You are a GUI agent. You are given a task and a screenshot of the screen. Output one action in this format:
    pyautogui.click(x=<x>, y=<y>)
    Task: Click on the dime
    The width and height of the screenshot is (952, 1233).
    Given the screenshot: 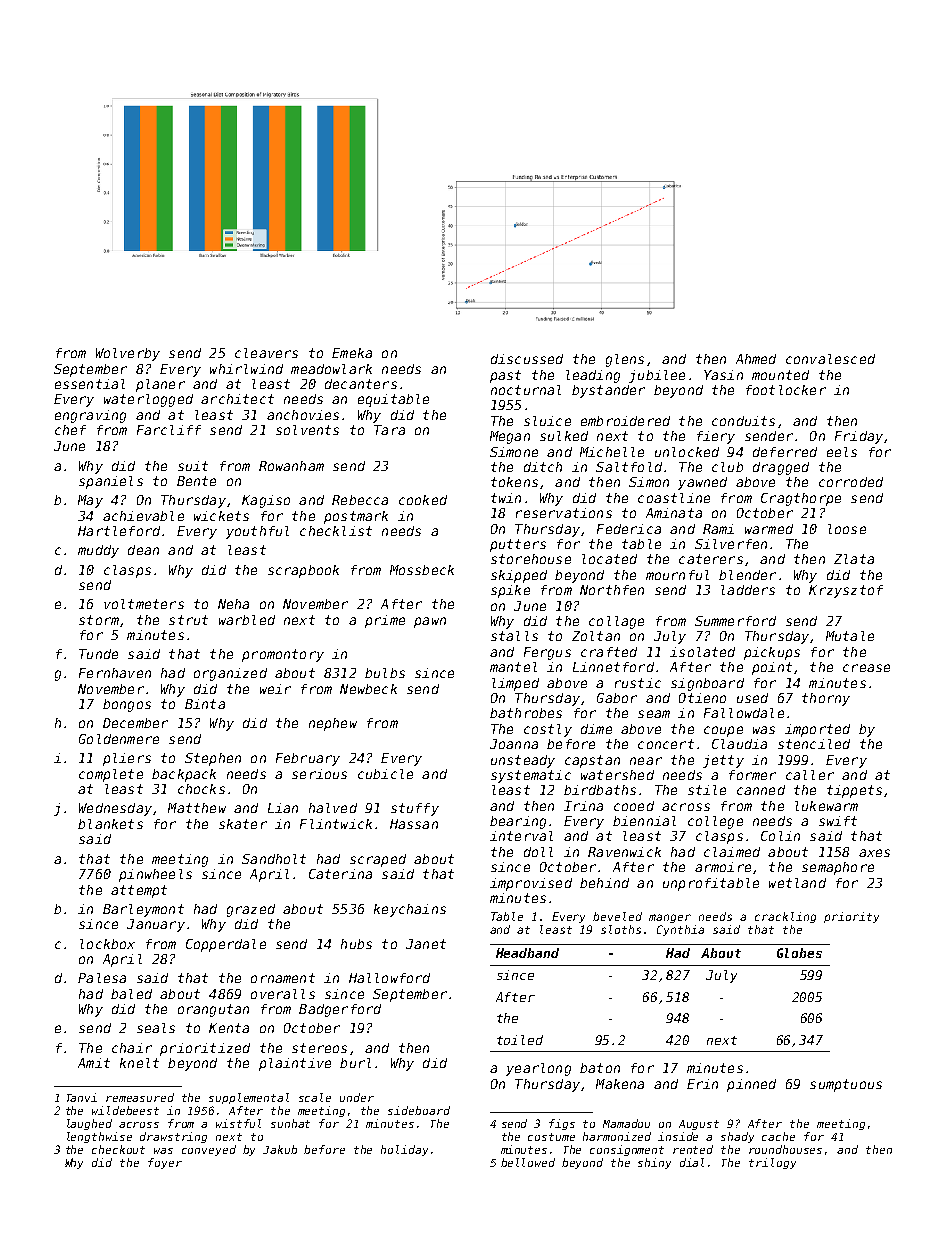 What is the action you would take?
    pyautogui.click(x=596, y=729)
